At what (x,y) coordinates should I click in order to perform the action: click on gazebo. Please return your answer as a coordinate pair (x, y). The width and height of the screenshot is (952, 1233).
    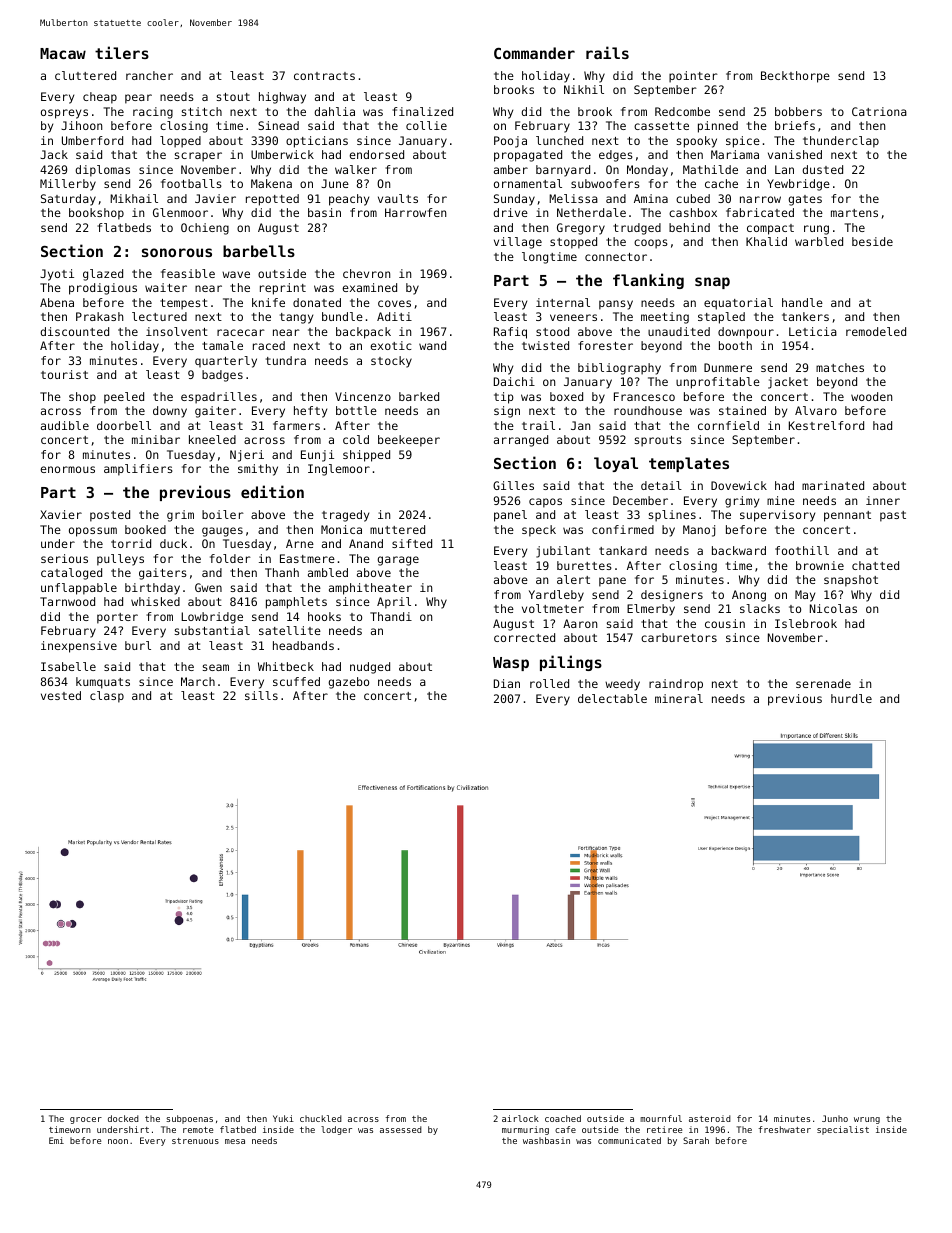
    Looking at the image, I should click on (348, 683).
